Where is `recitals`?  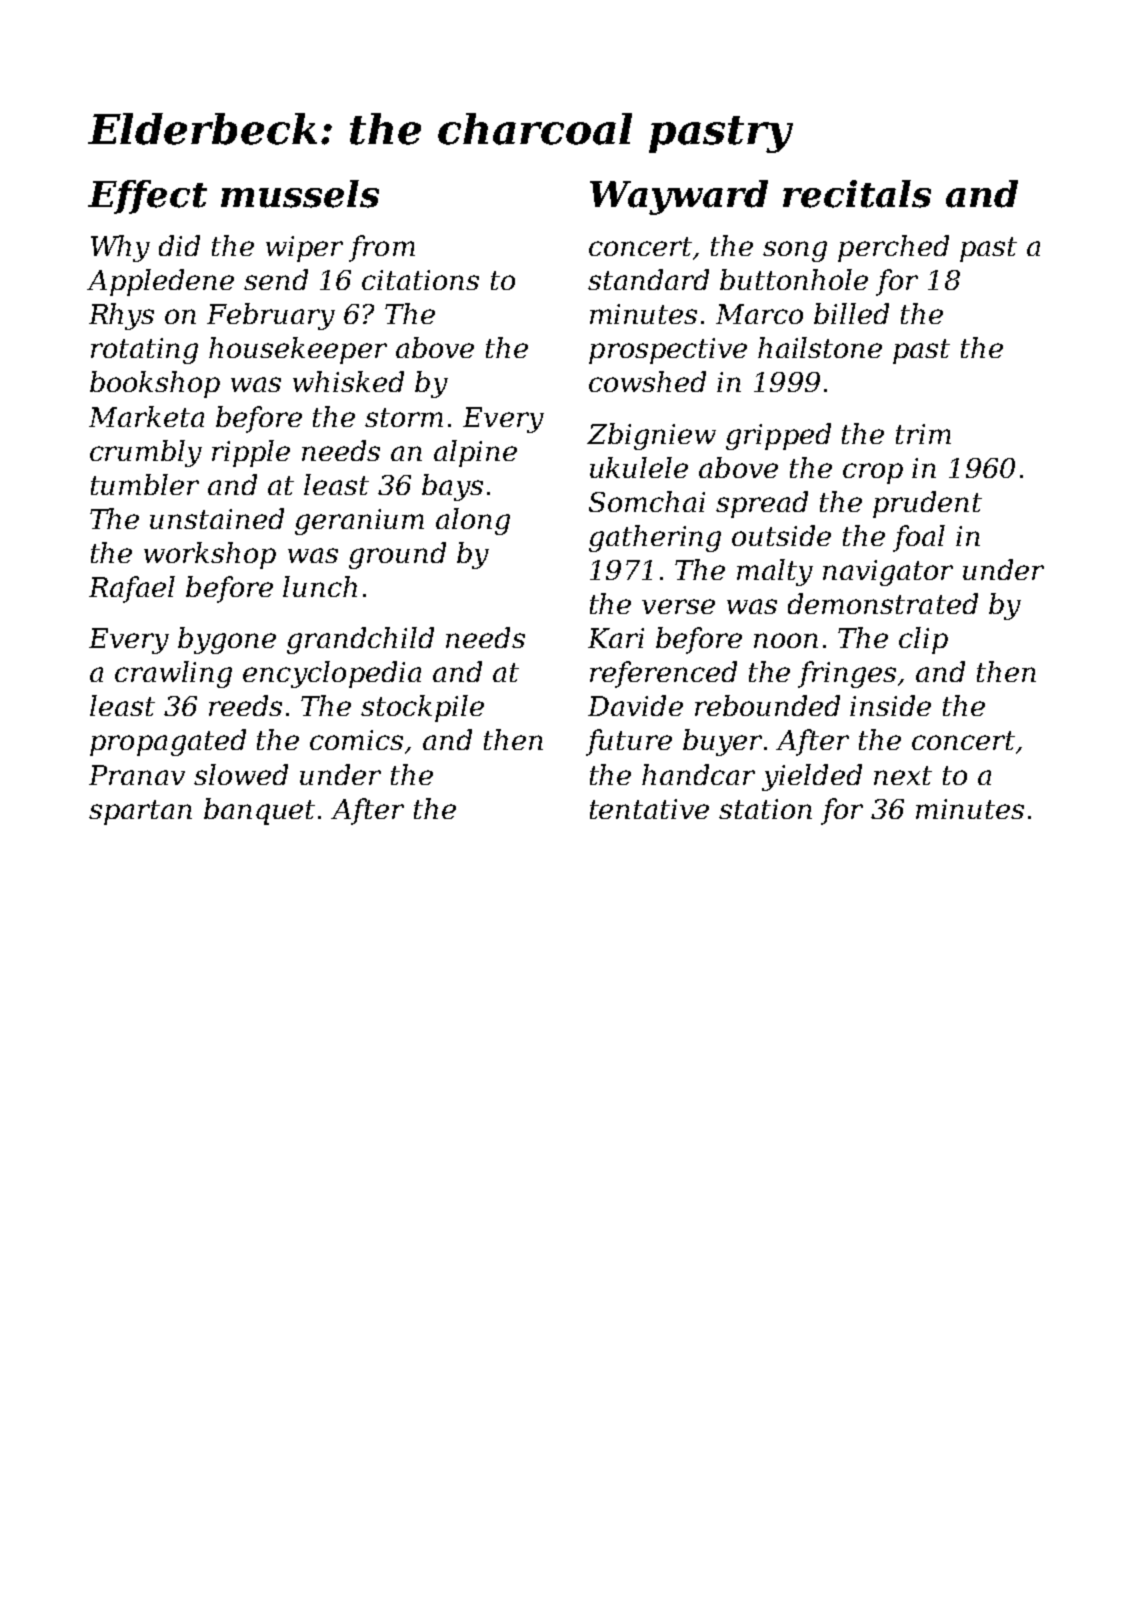
recitals is located at coordinates (857, 194).
